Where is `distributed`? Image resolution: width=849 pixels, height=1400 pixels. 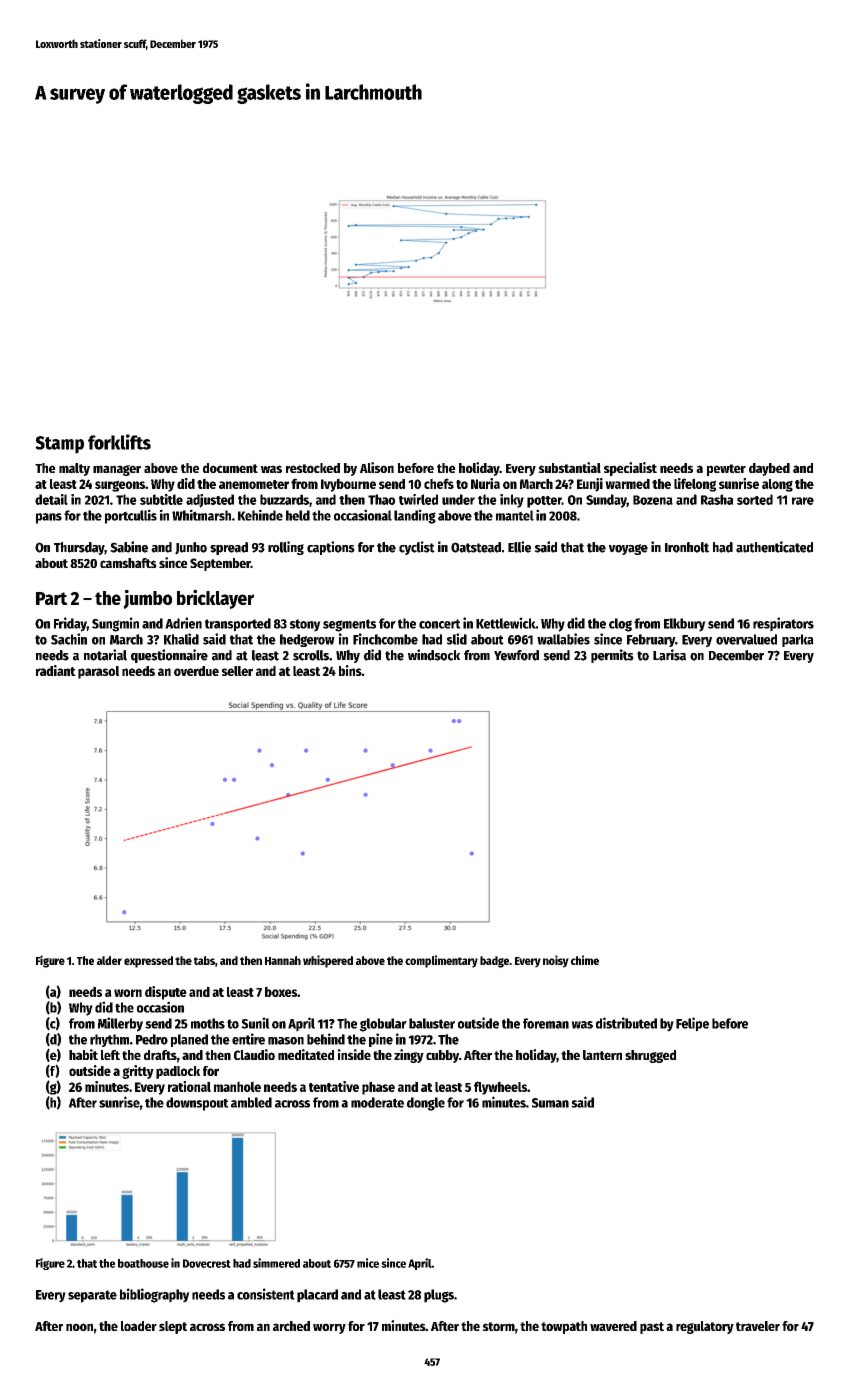 distributed is located at coordinates (626, 1023).
